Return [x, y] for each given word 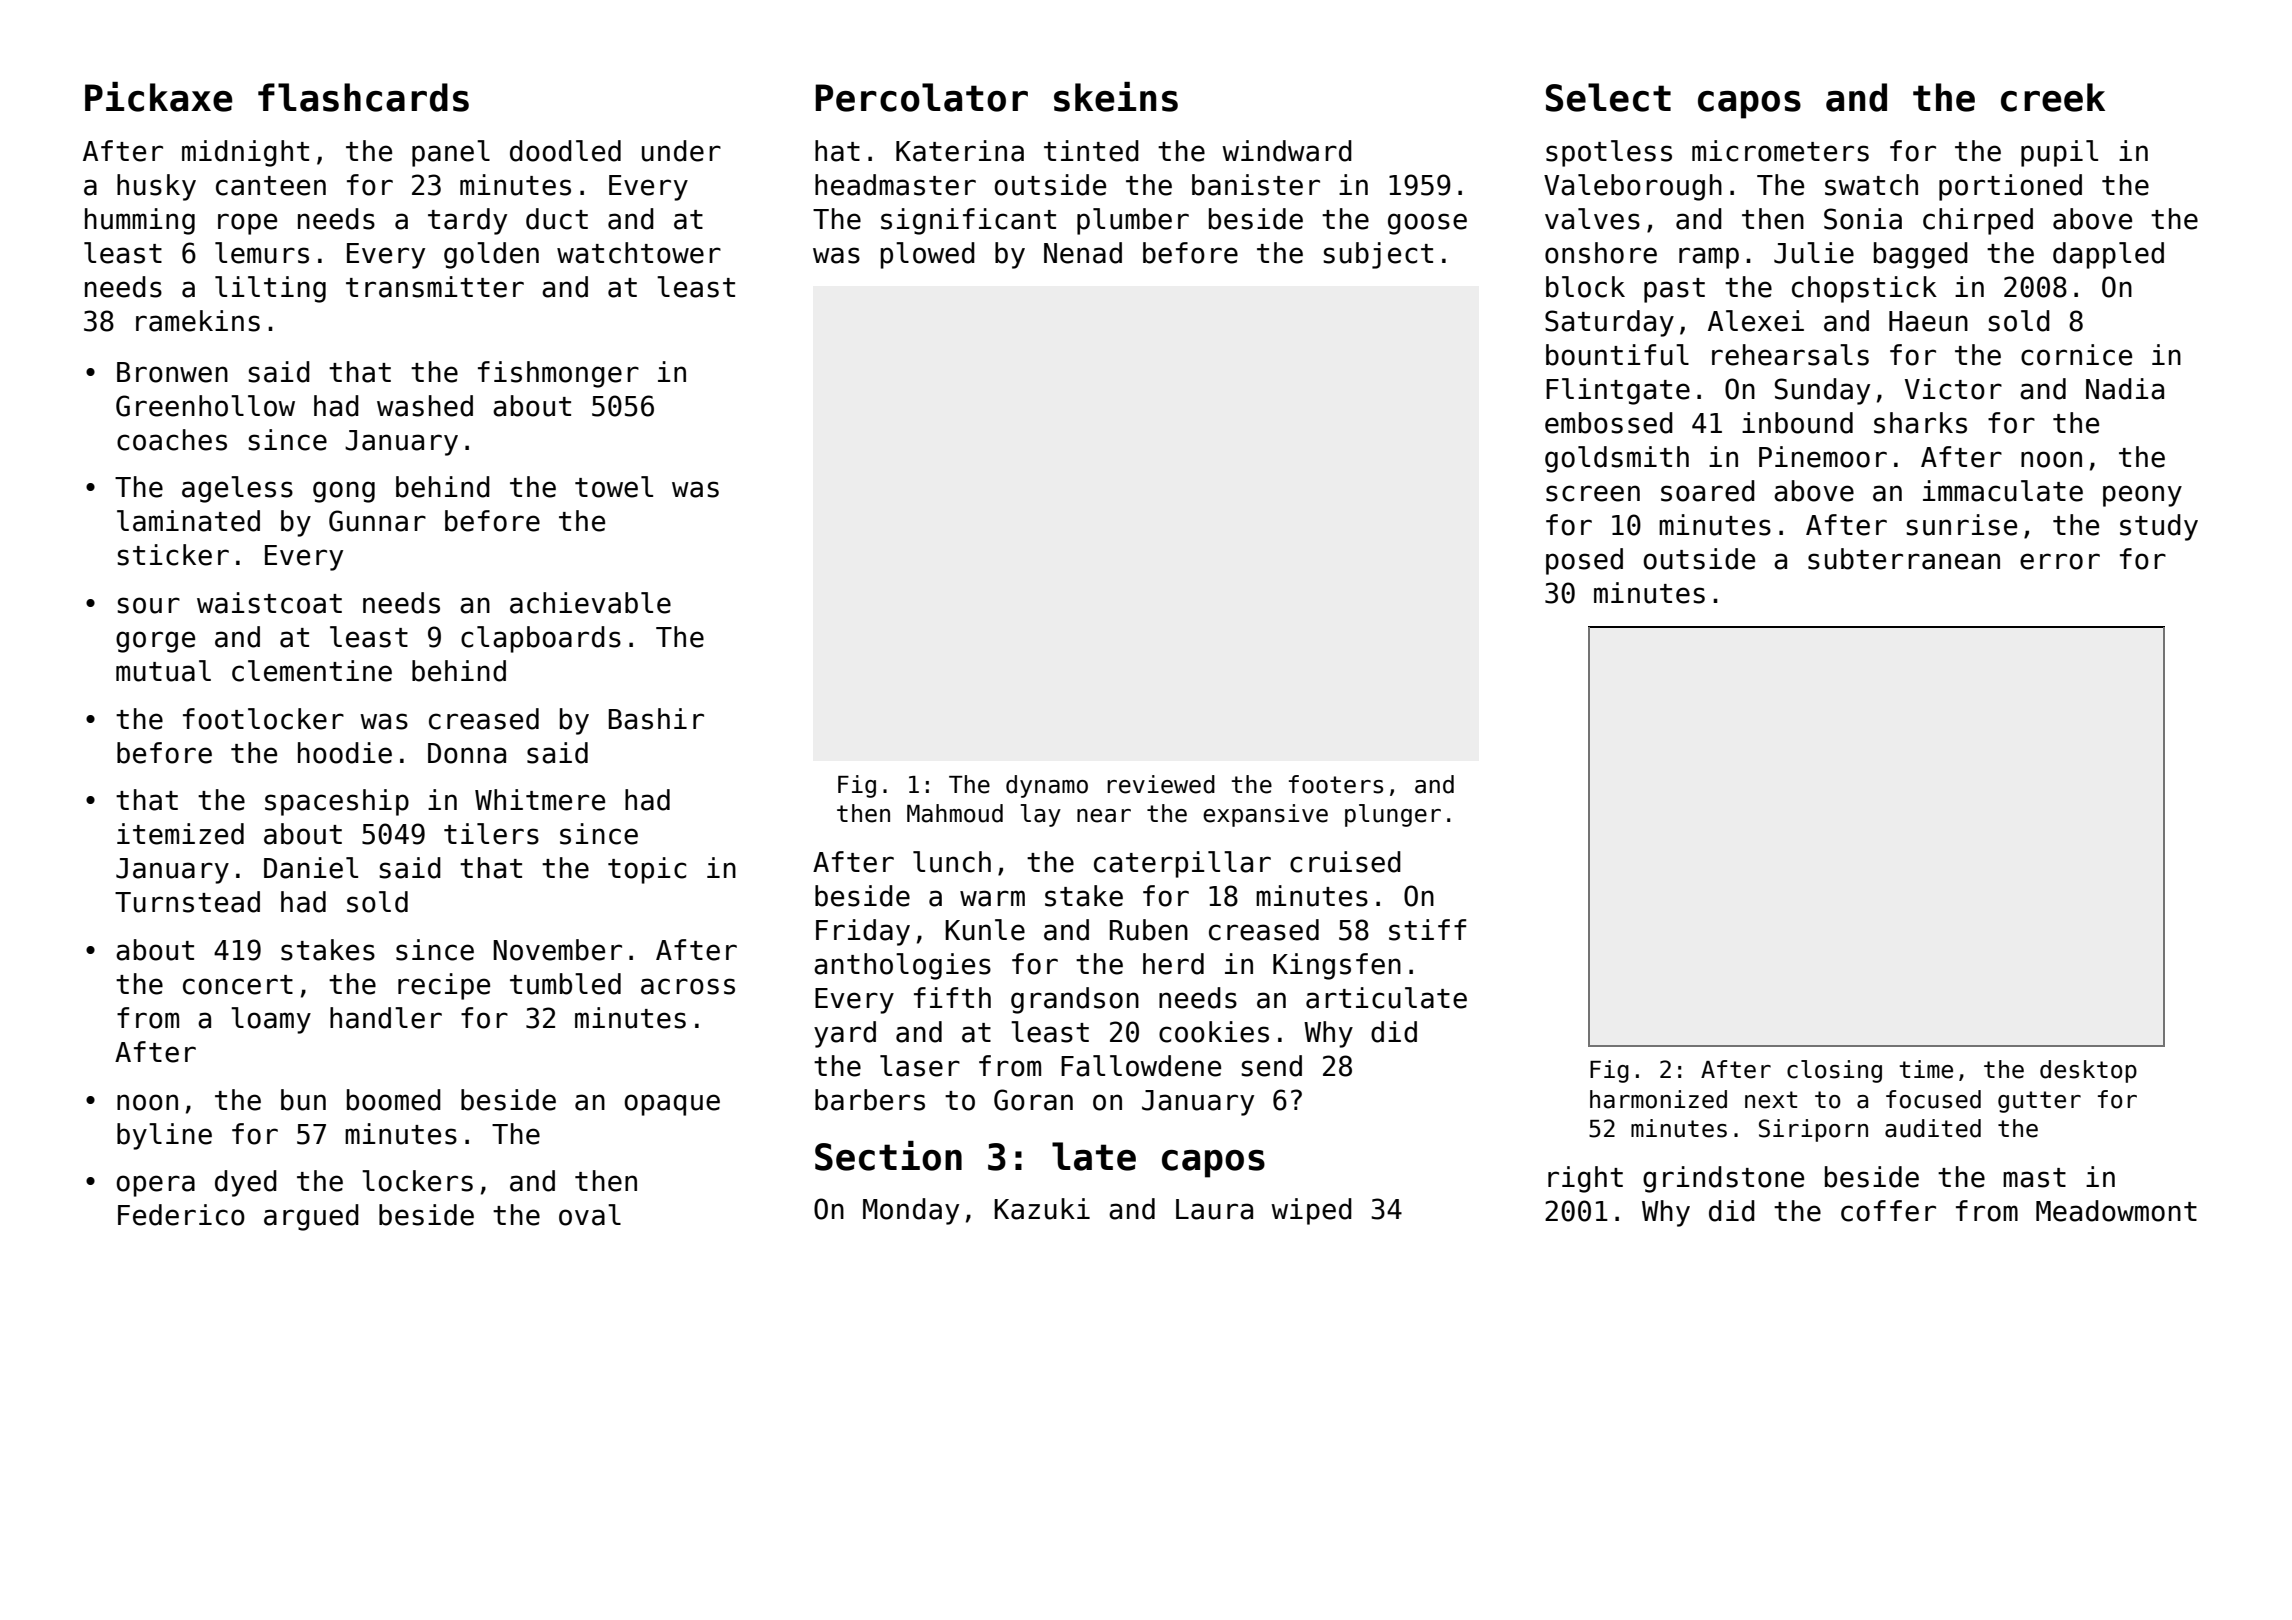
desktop [2088, 1071]
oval [590, 1215]
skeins [1116, 97]
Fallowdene [1141, 1066]
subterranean [1904, 559]
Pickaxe [159, 97]
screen [1593, 493]
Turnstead [187, 902]
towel [614, 487]
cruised [1345, 862]
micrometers [1780, 151]
